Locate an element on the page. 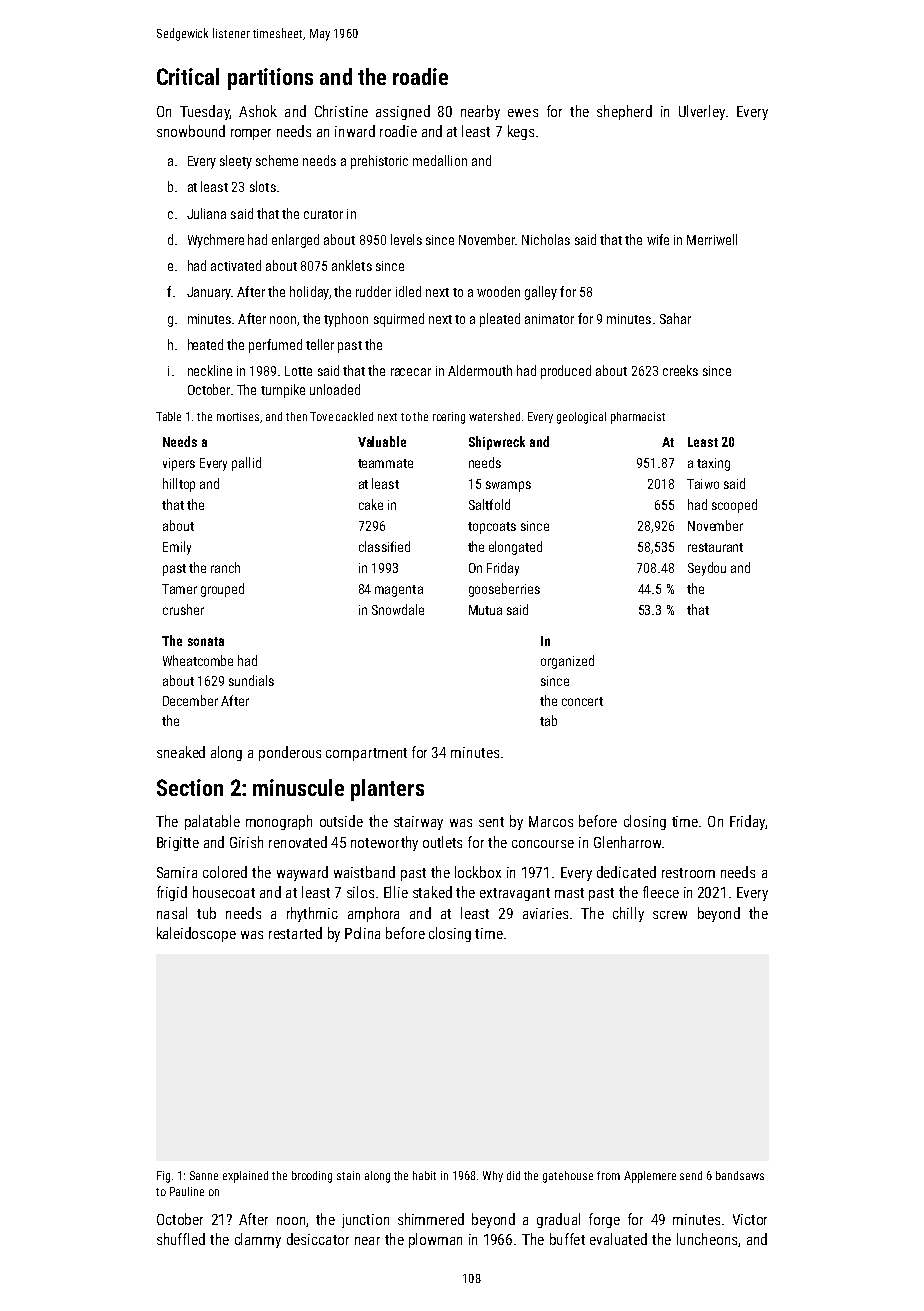  bandsaws is located at coordinates (740, 1175).
